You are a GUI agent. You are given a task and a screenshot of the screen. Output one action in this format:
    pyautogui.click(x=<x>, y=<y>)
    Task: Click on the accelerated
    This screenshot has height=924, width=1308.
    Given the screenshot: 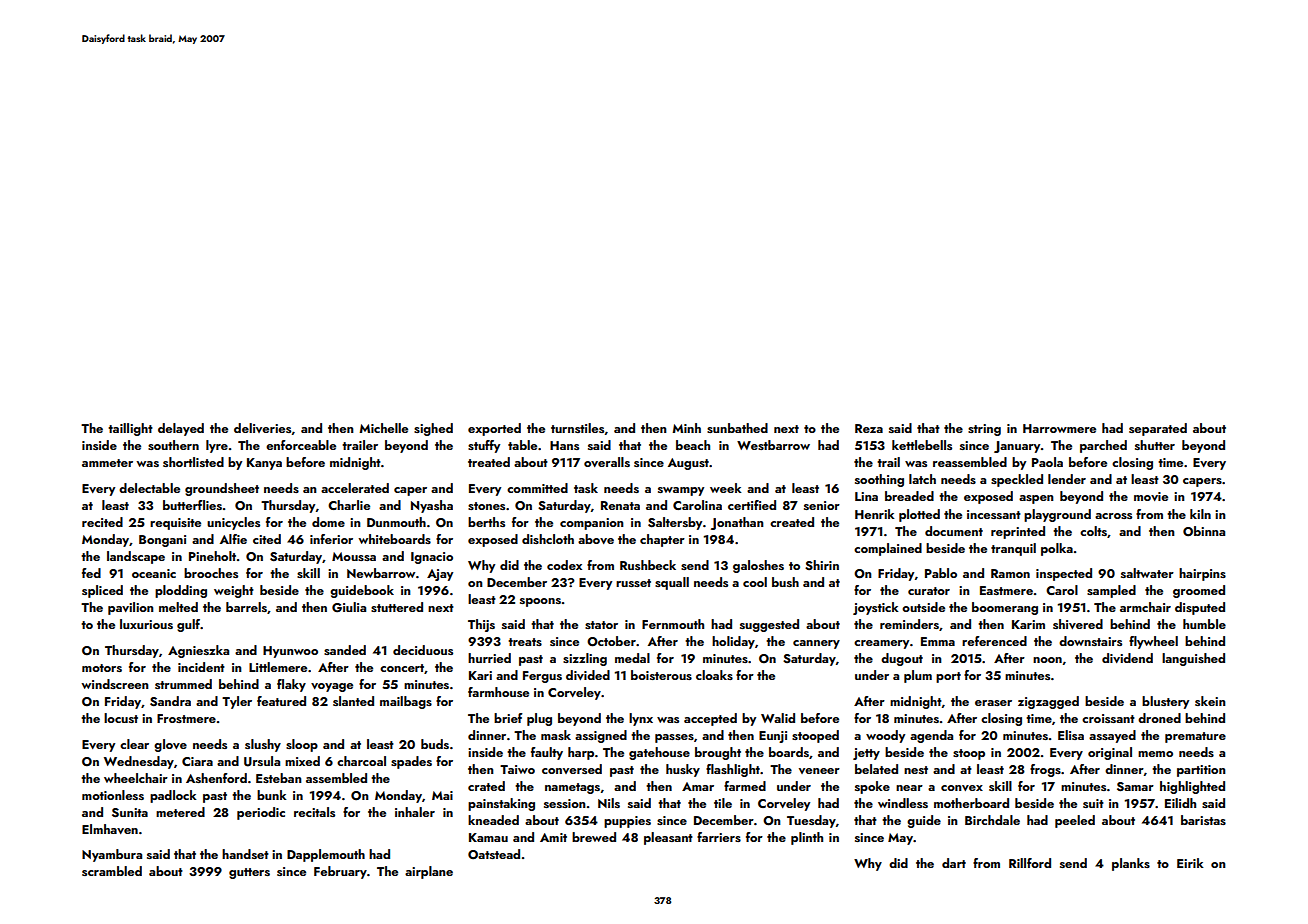 What is the action you would take?
    pyautogui.click(x=355, y=488)
